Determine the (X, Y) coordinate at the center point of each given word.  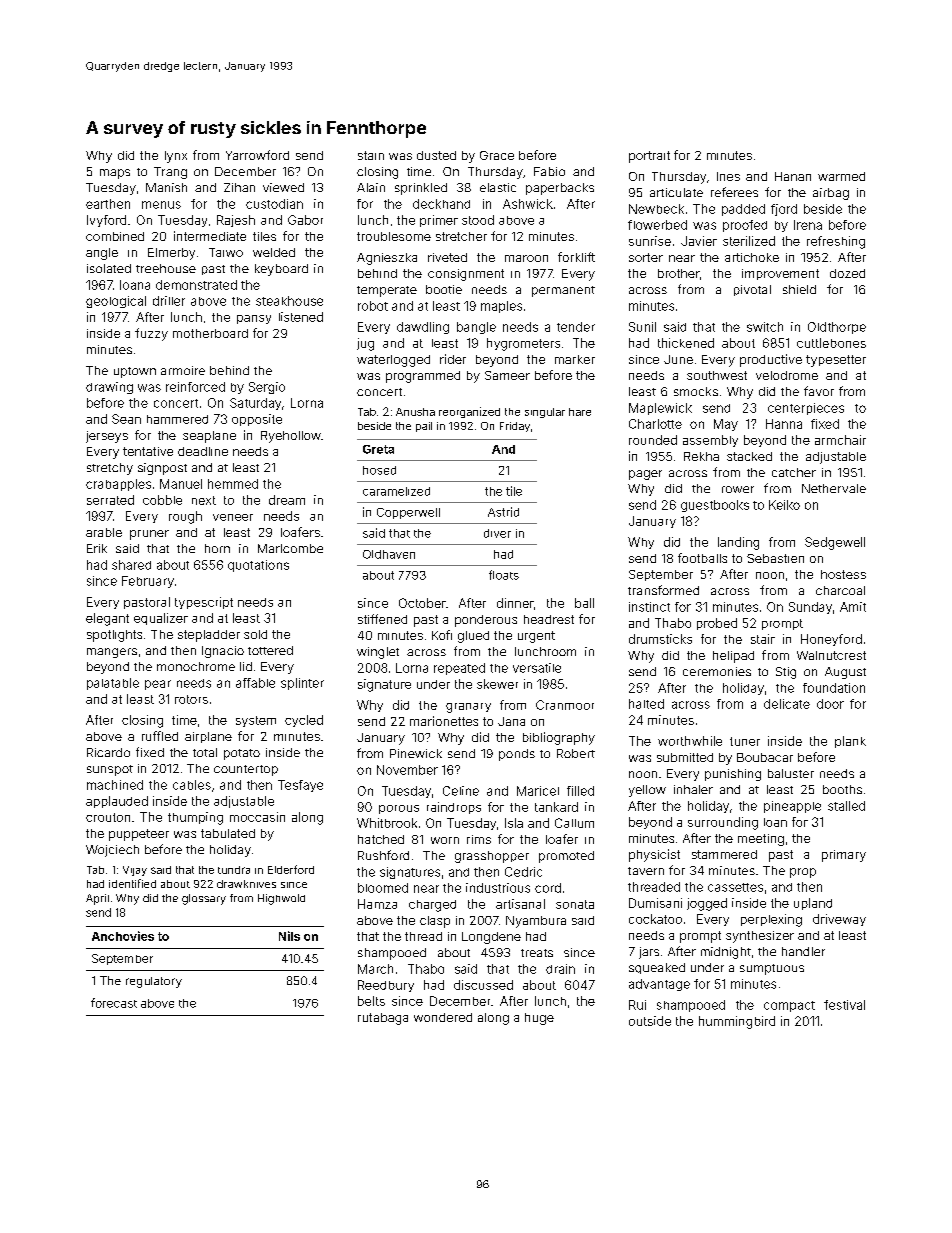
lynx (176, 157)
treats (537, 953)
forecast (114, 1003)
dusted (436, 155)
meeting (761, 840)
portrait (649, 157)
